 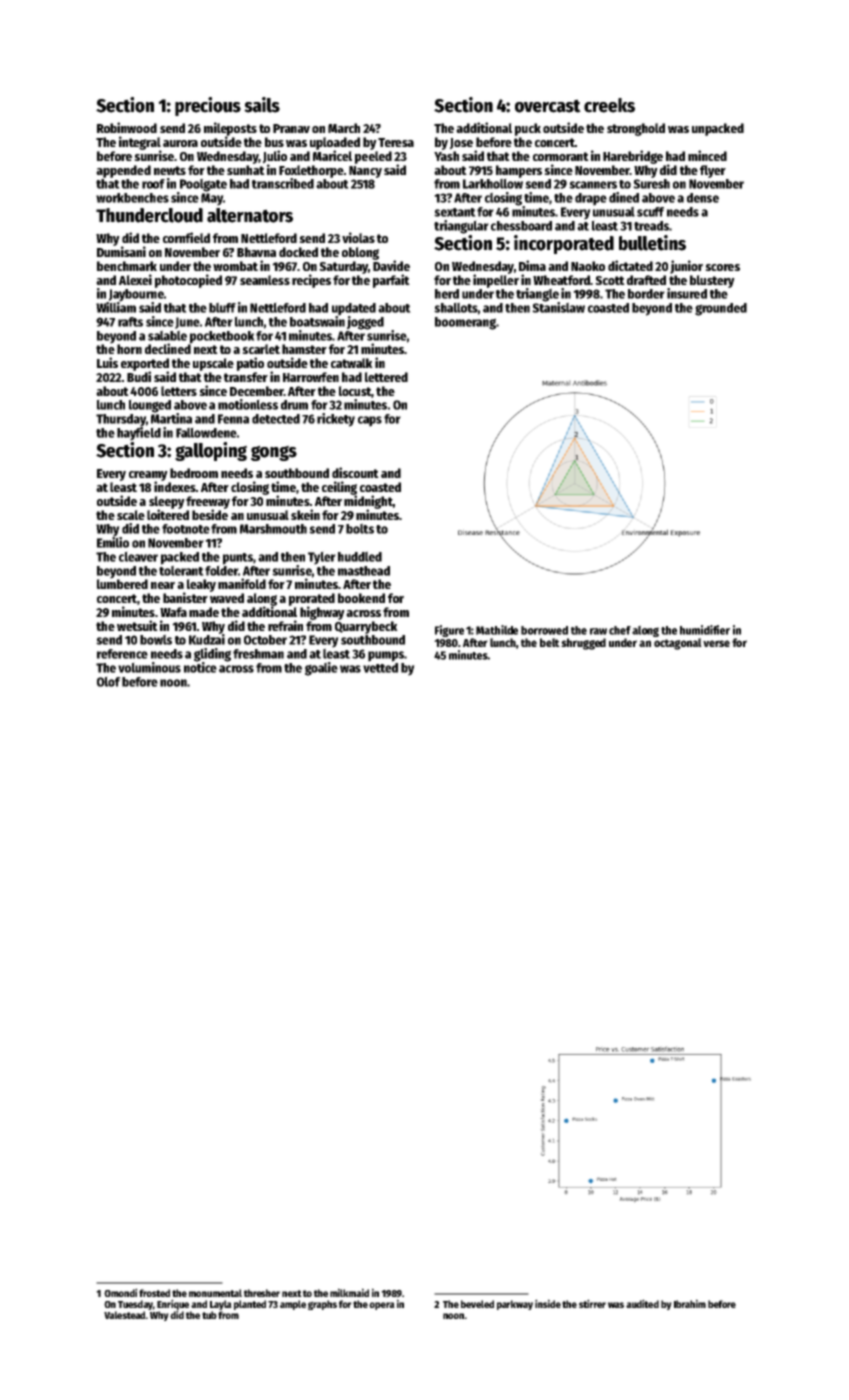 I want to click on scuff, so click(x=650, y=212).
